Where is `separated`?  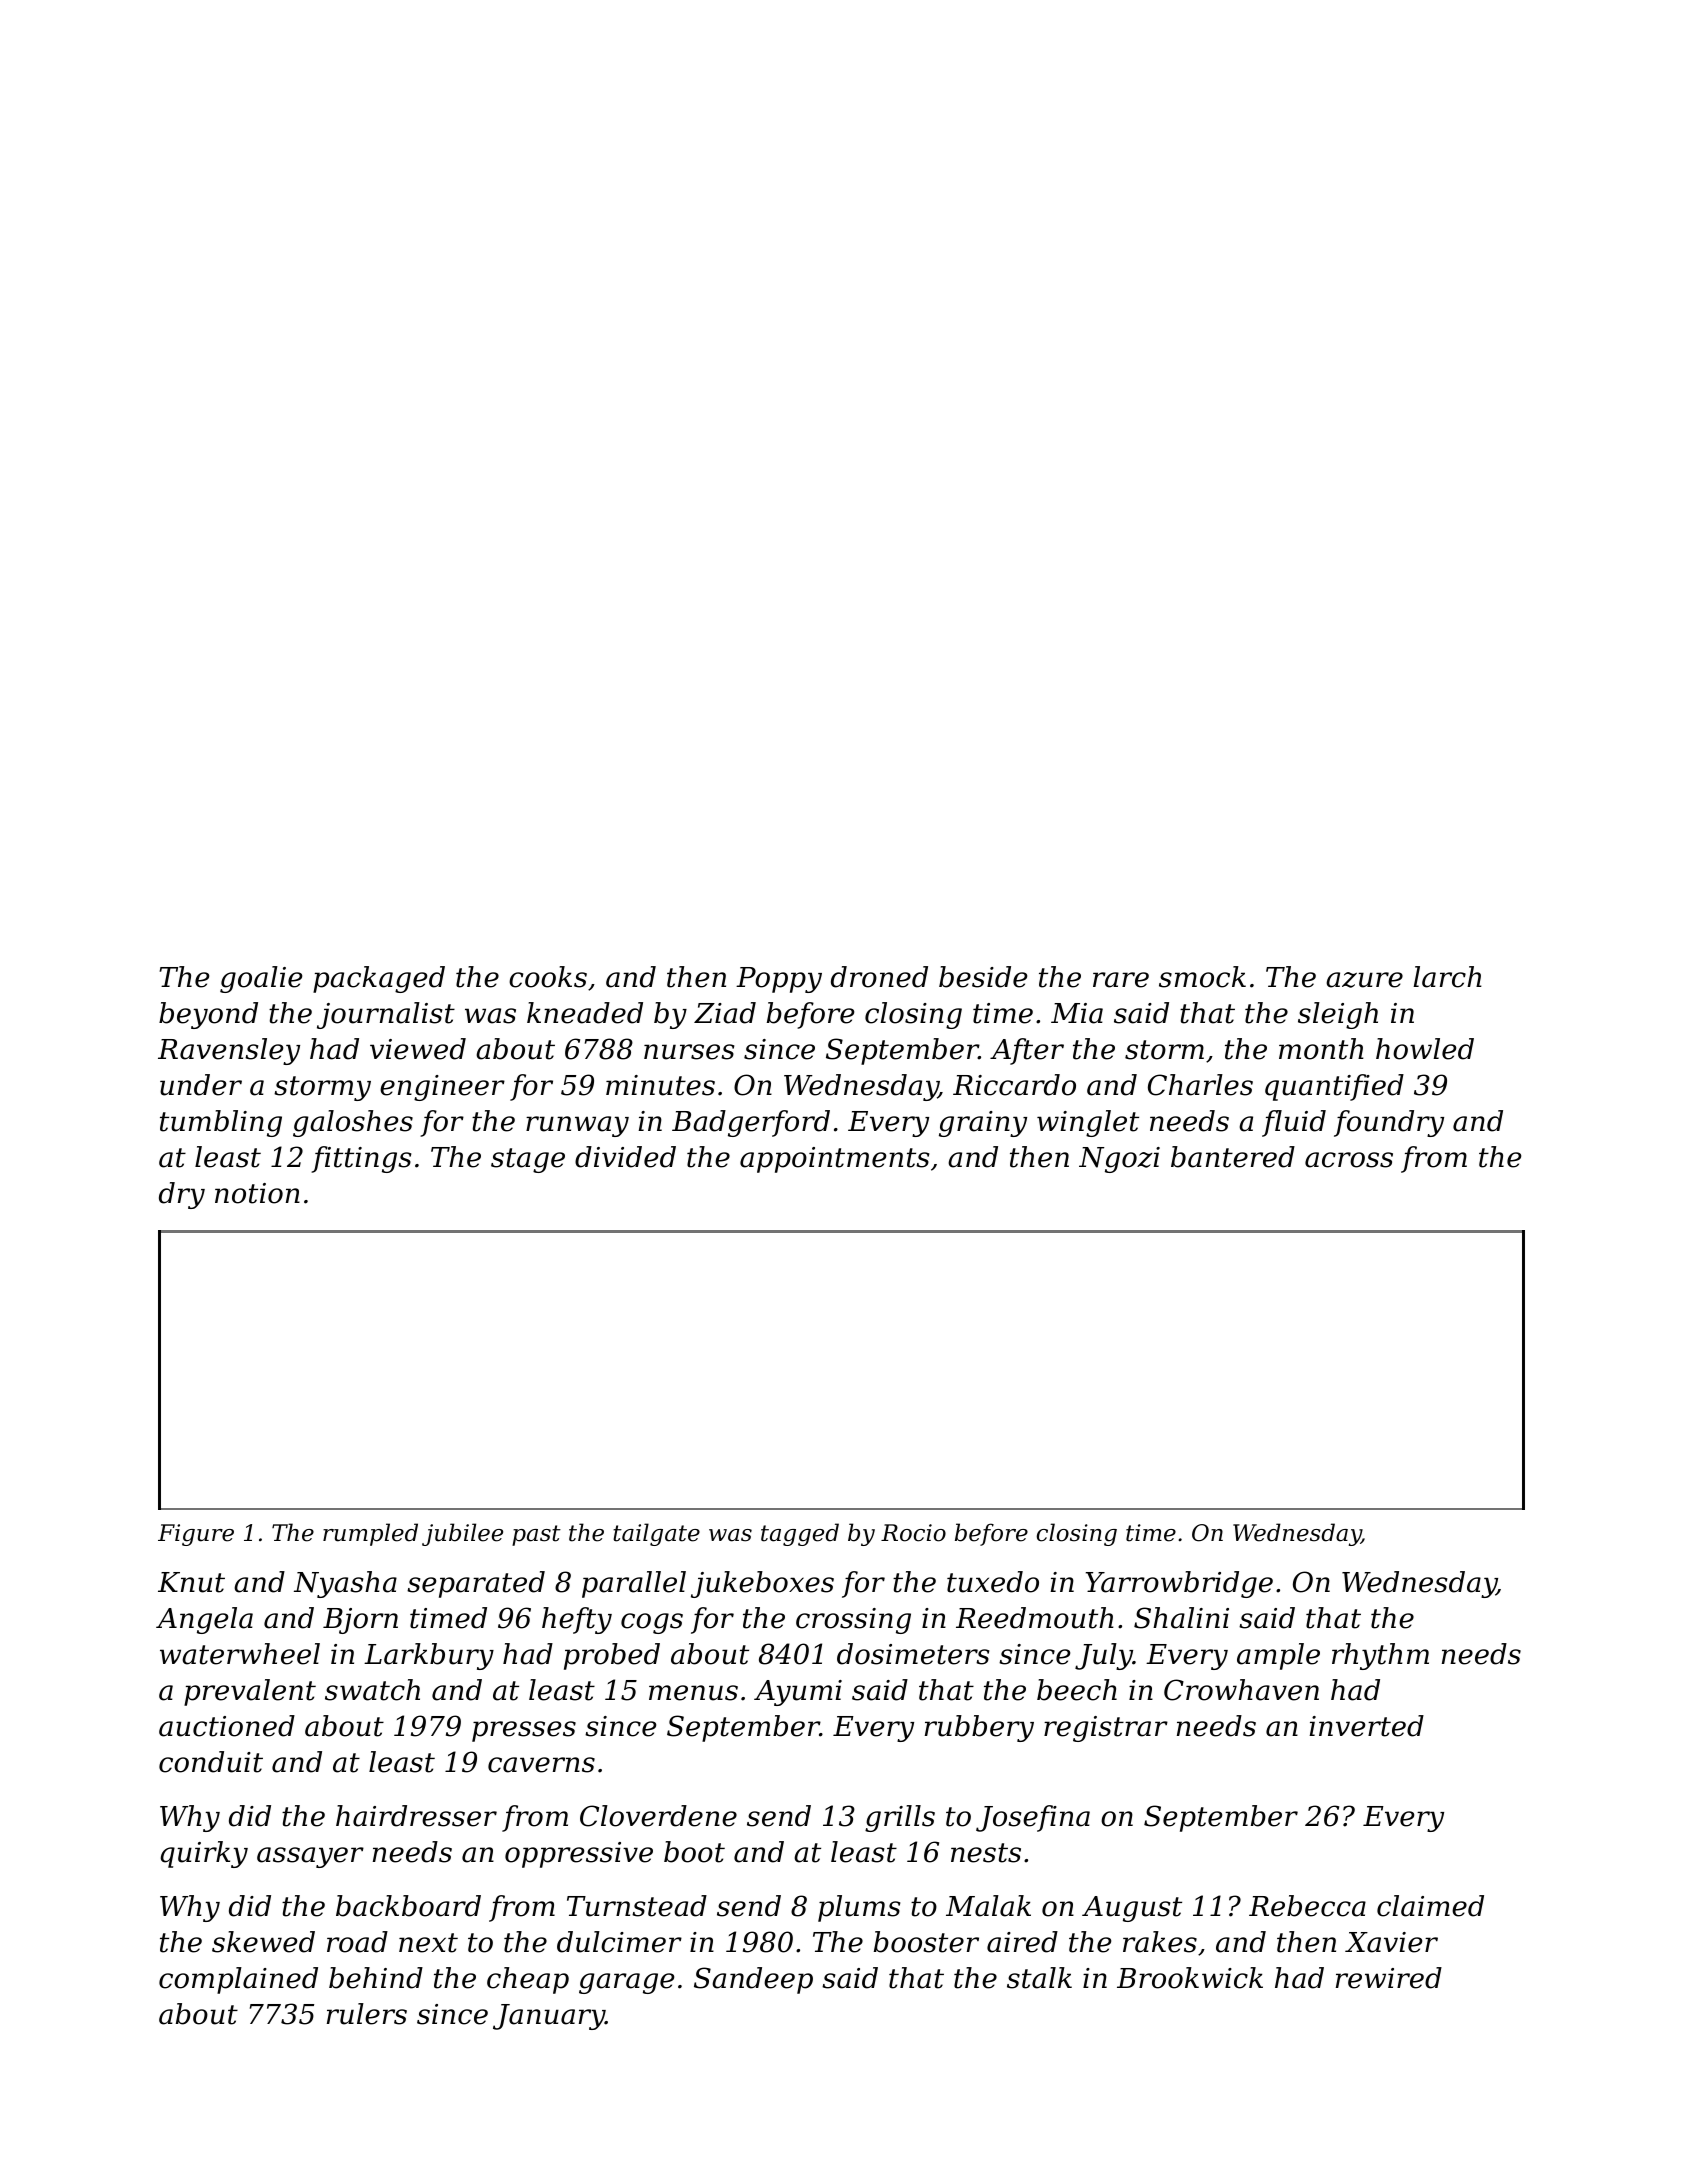
separated is located at coordinates (476, 1584).
